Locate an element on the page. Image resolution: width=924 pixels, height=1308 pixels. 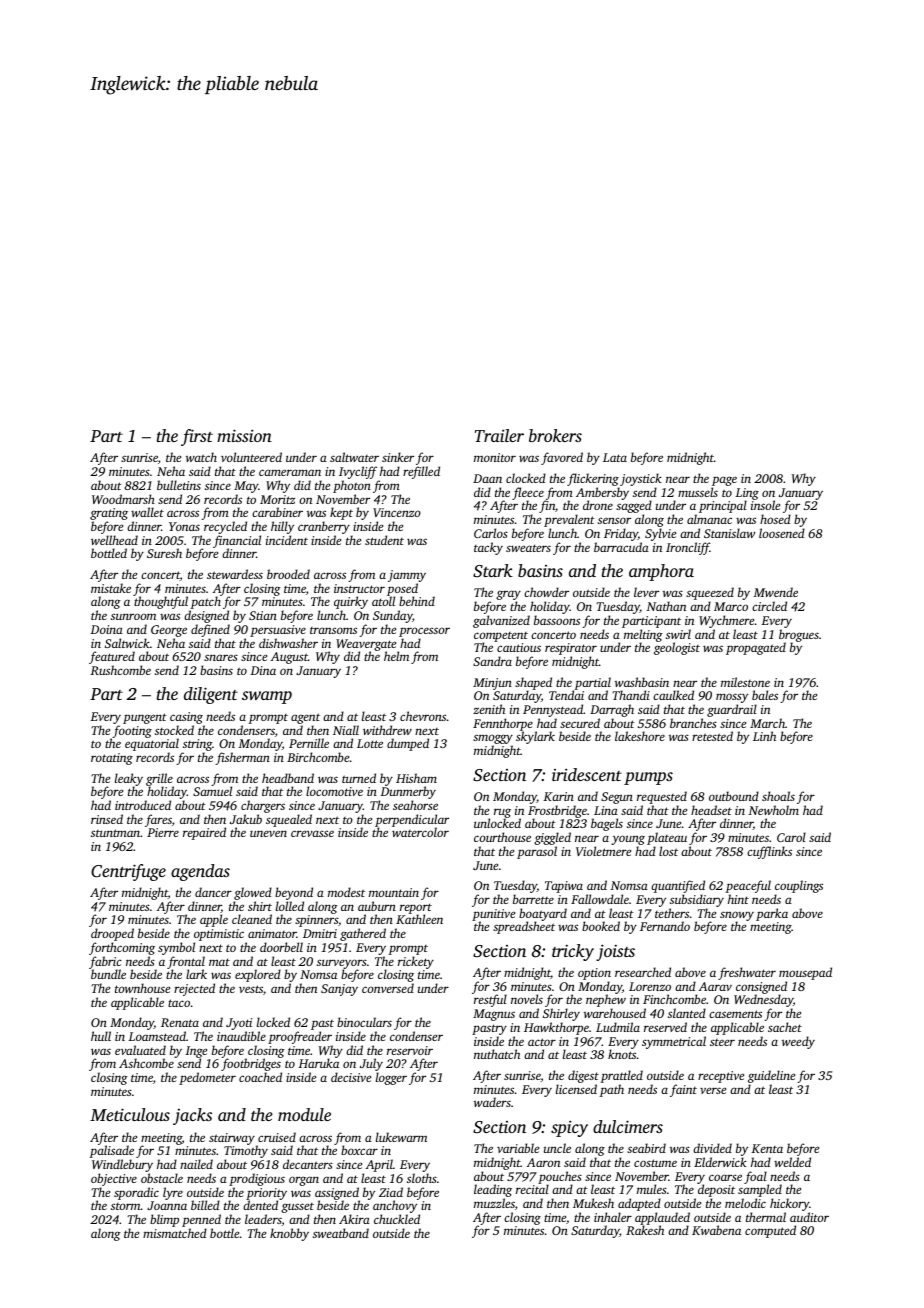
propagated is located at coordinates (756, 648).
